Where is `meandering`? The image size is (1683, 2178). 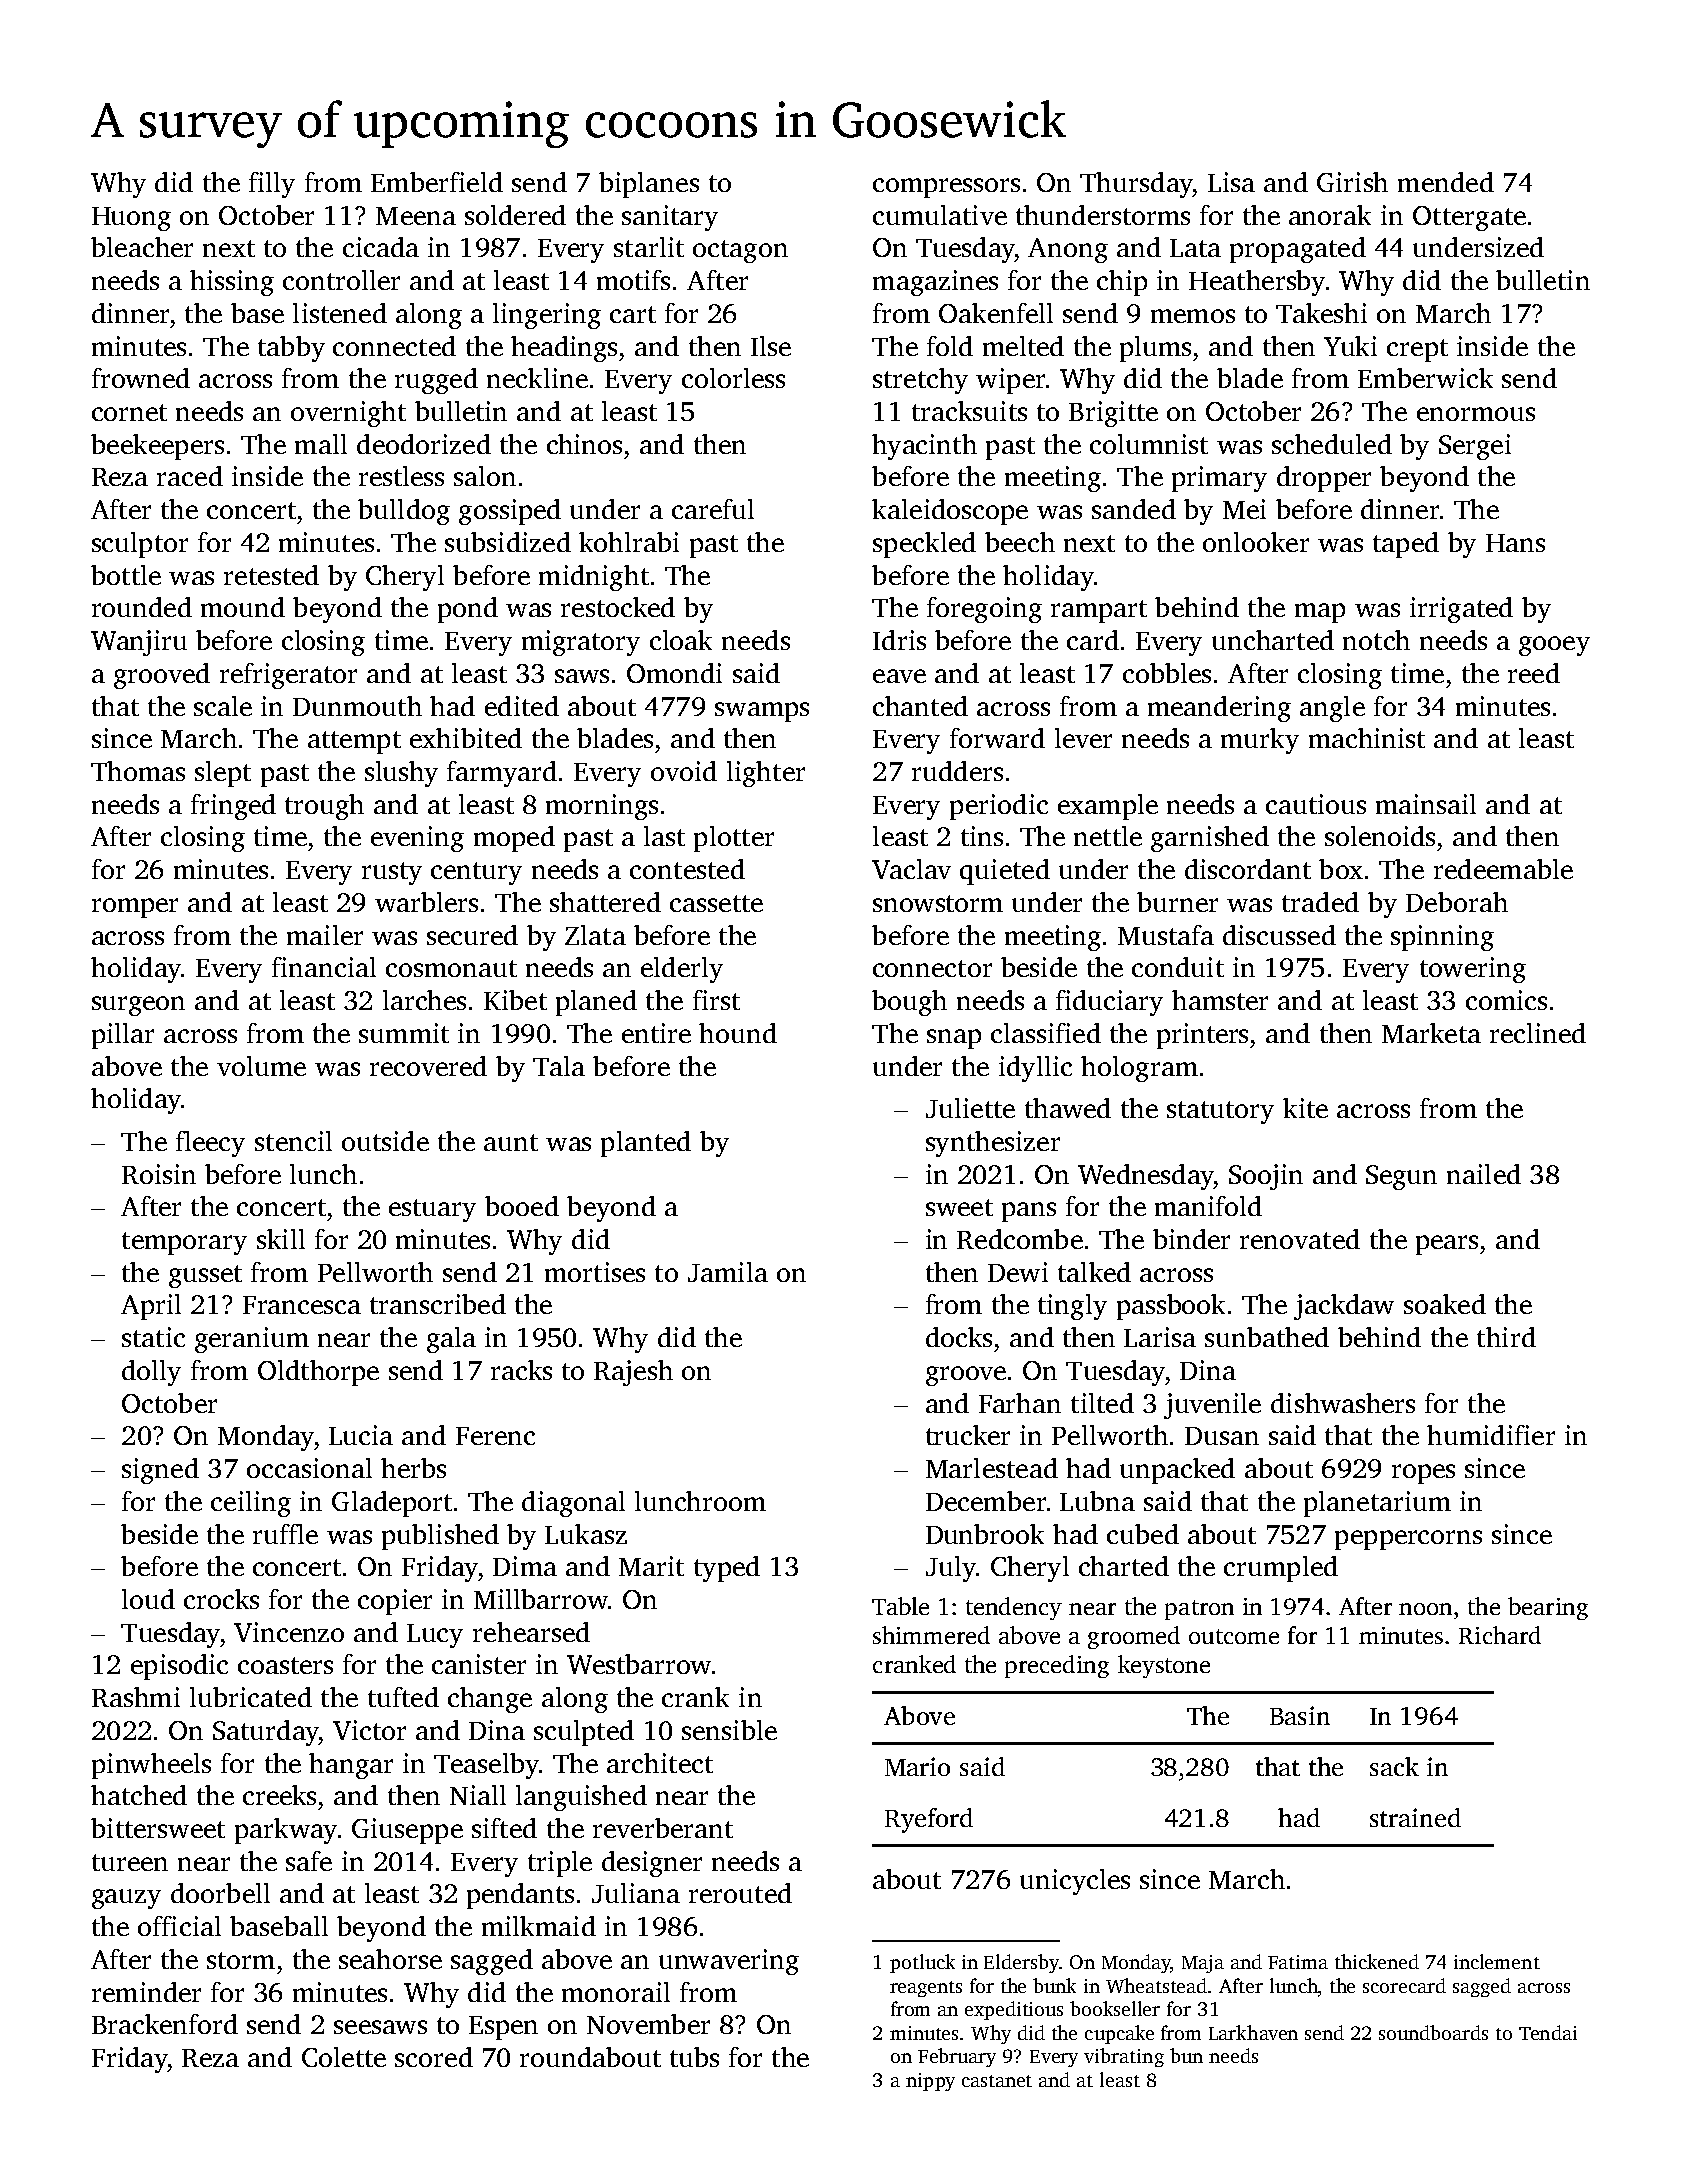 meandering is located at coordinates (1219, 709).
